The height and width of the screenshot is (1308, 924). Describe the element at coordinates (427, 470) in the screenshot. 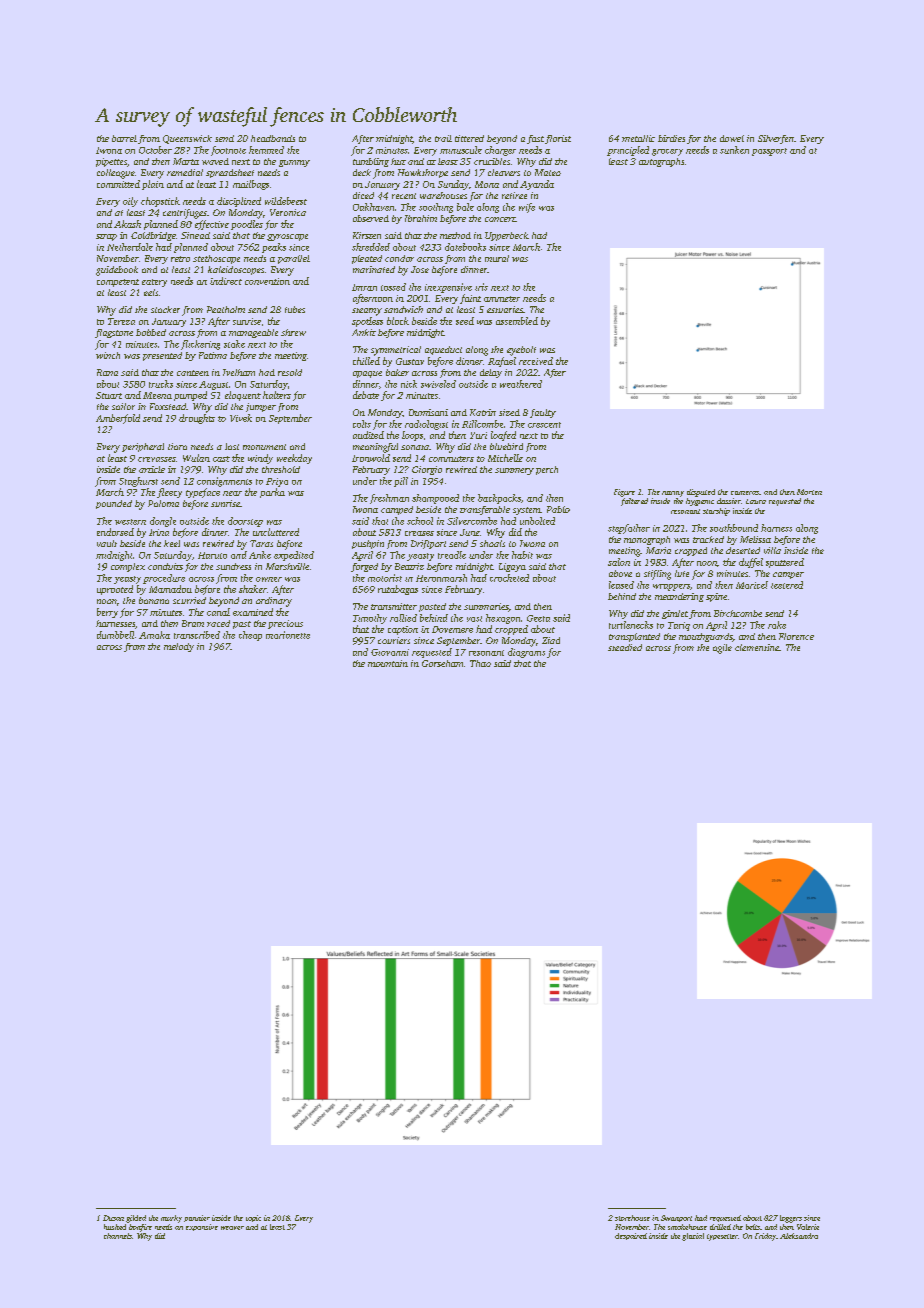

I see `Giorgio` at that location.
